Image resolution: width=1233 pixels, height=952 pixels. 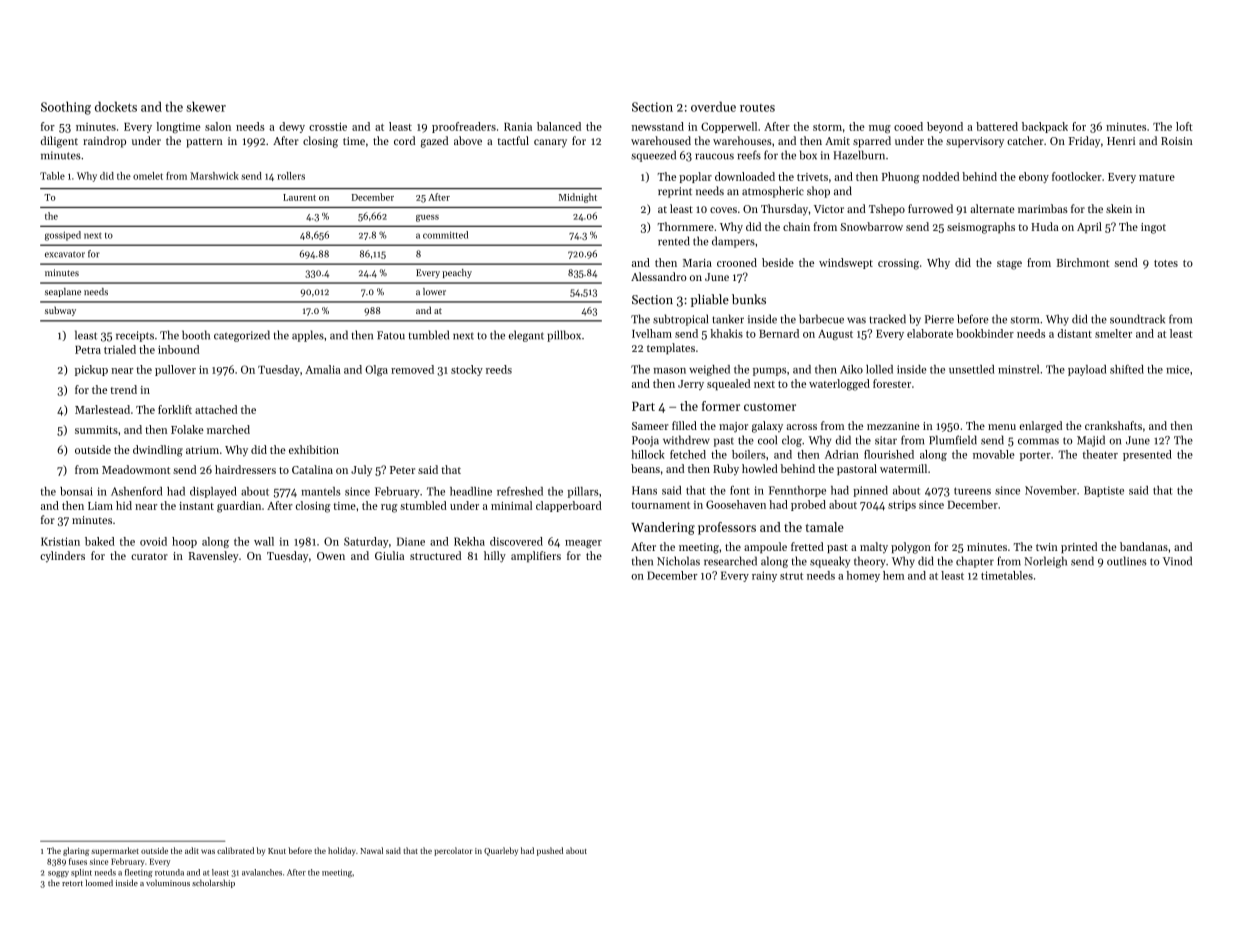 What do you see at coordinates (1077, 176) in the screenshot?
I see `footlocker` at bounding box center [1077, 176].
